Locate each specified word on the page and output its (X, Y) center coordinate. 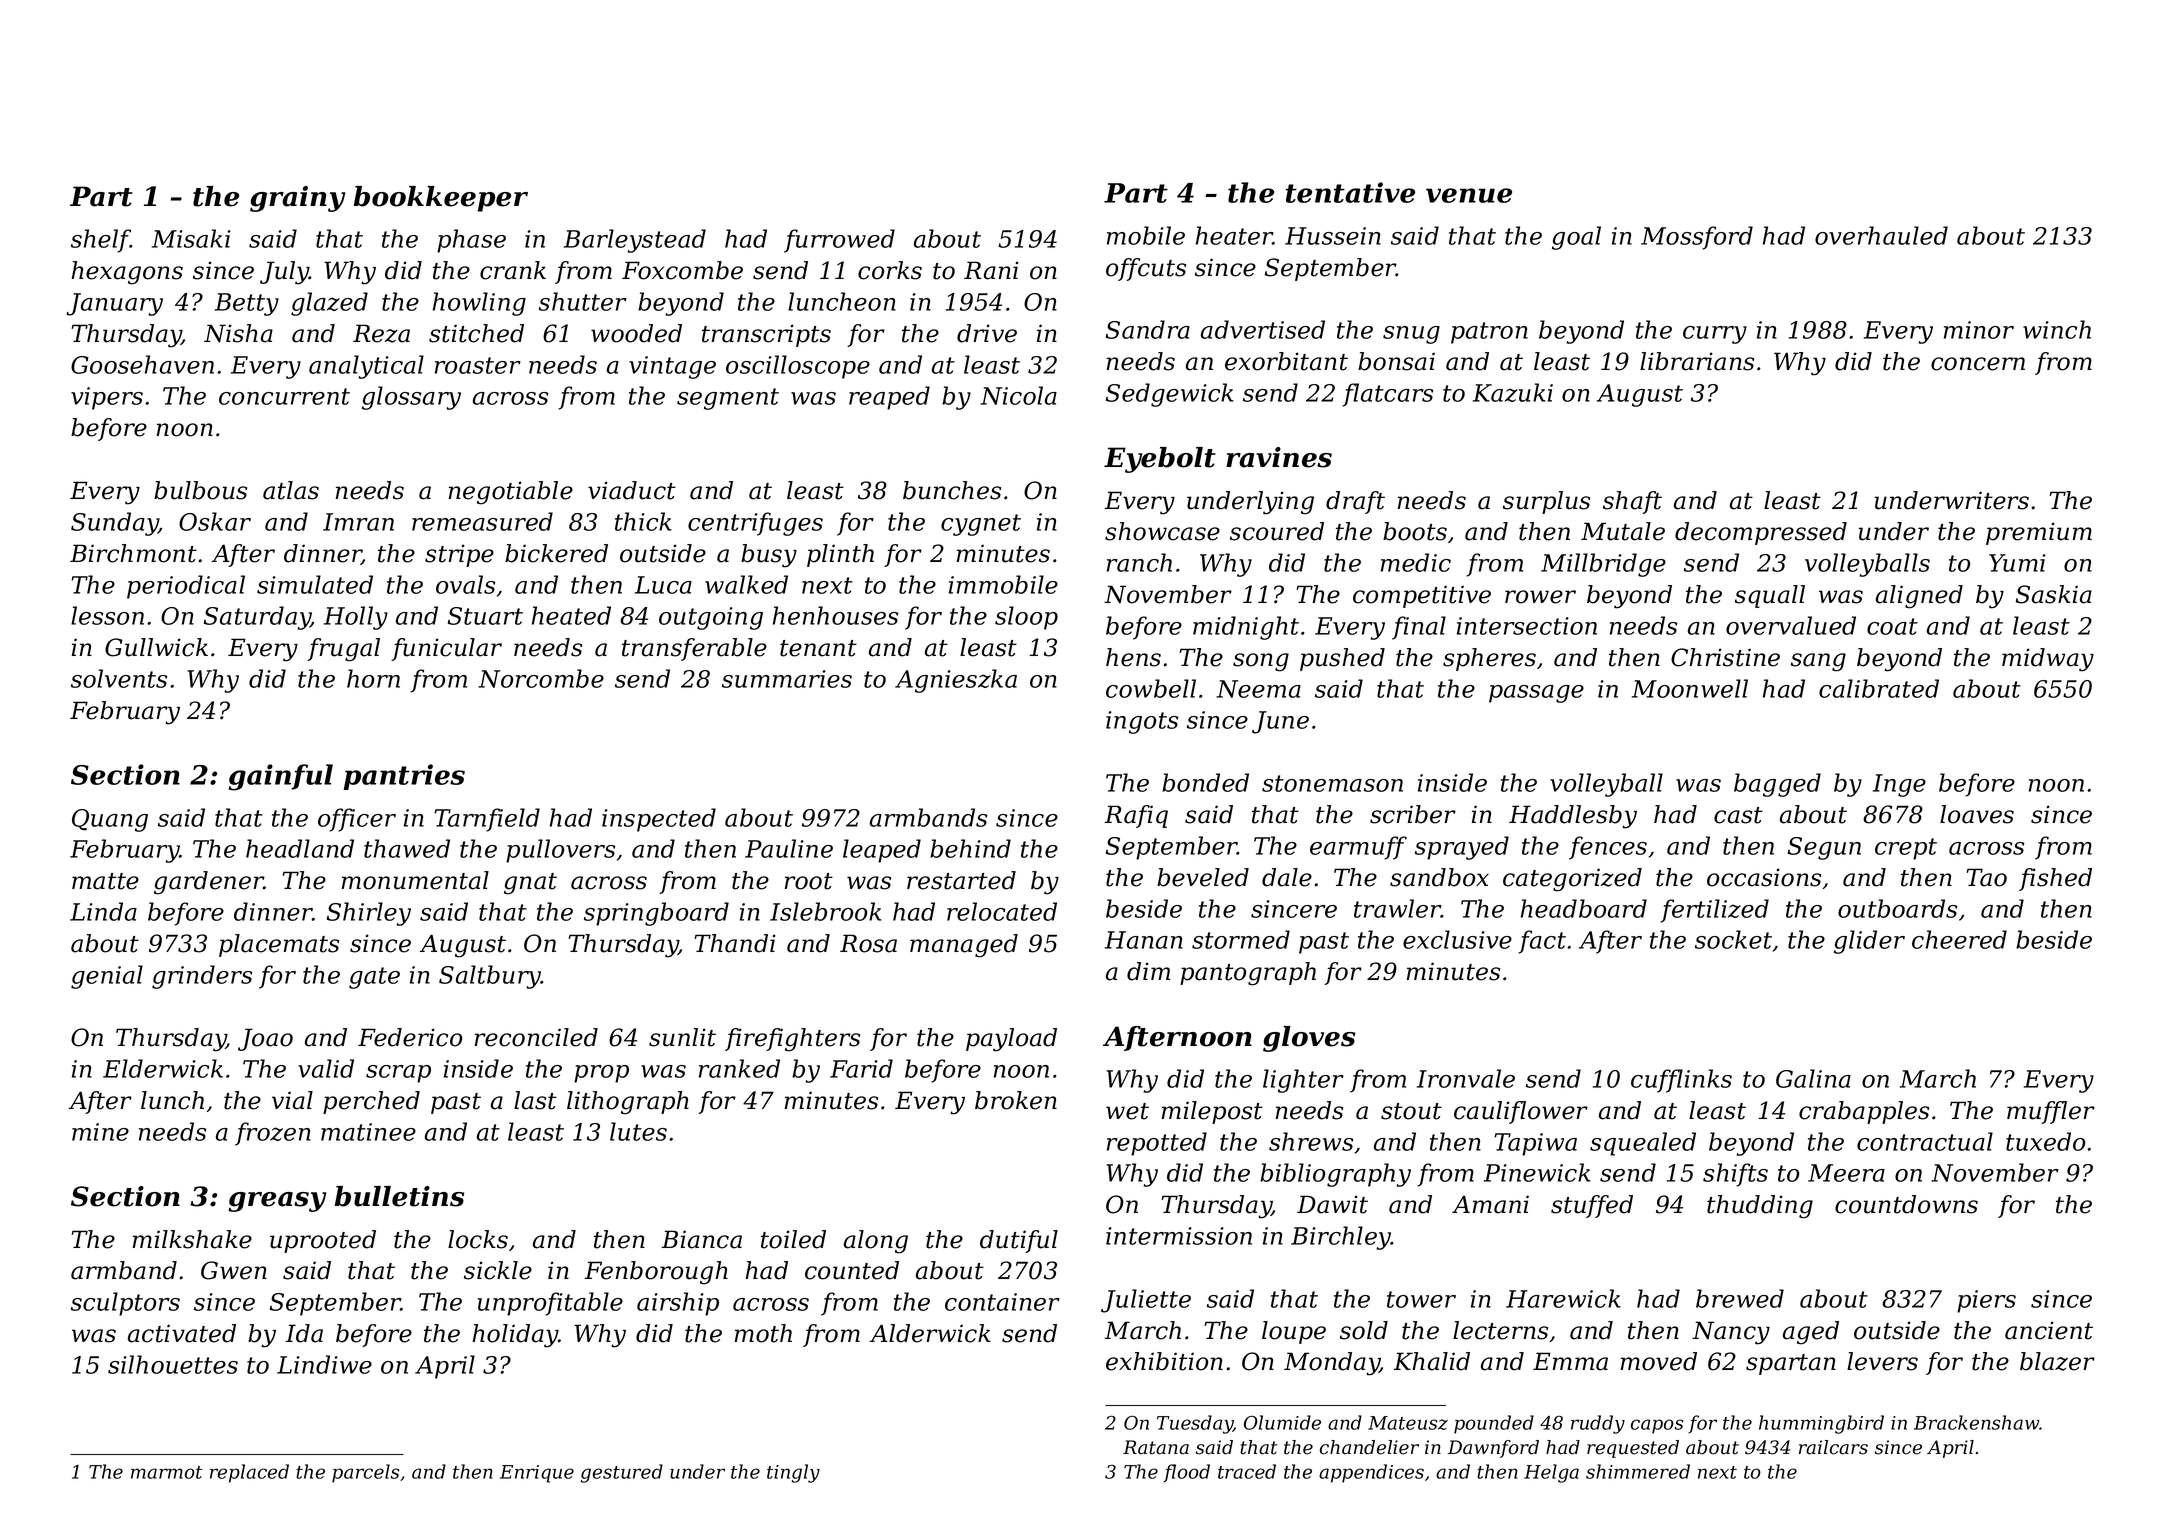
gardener (209, 883)
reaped (889, 398)
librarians (1697, 361)
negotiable (511, 493)
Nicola (1018, 395)
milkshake (192, 1239)
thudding (1760, 1207)
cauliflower (1521, 1112)
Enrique (537, 1474)
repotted (1157, 1144)
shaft (1632, 502)
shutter (583, 301)
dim (1148, 971)
